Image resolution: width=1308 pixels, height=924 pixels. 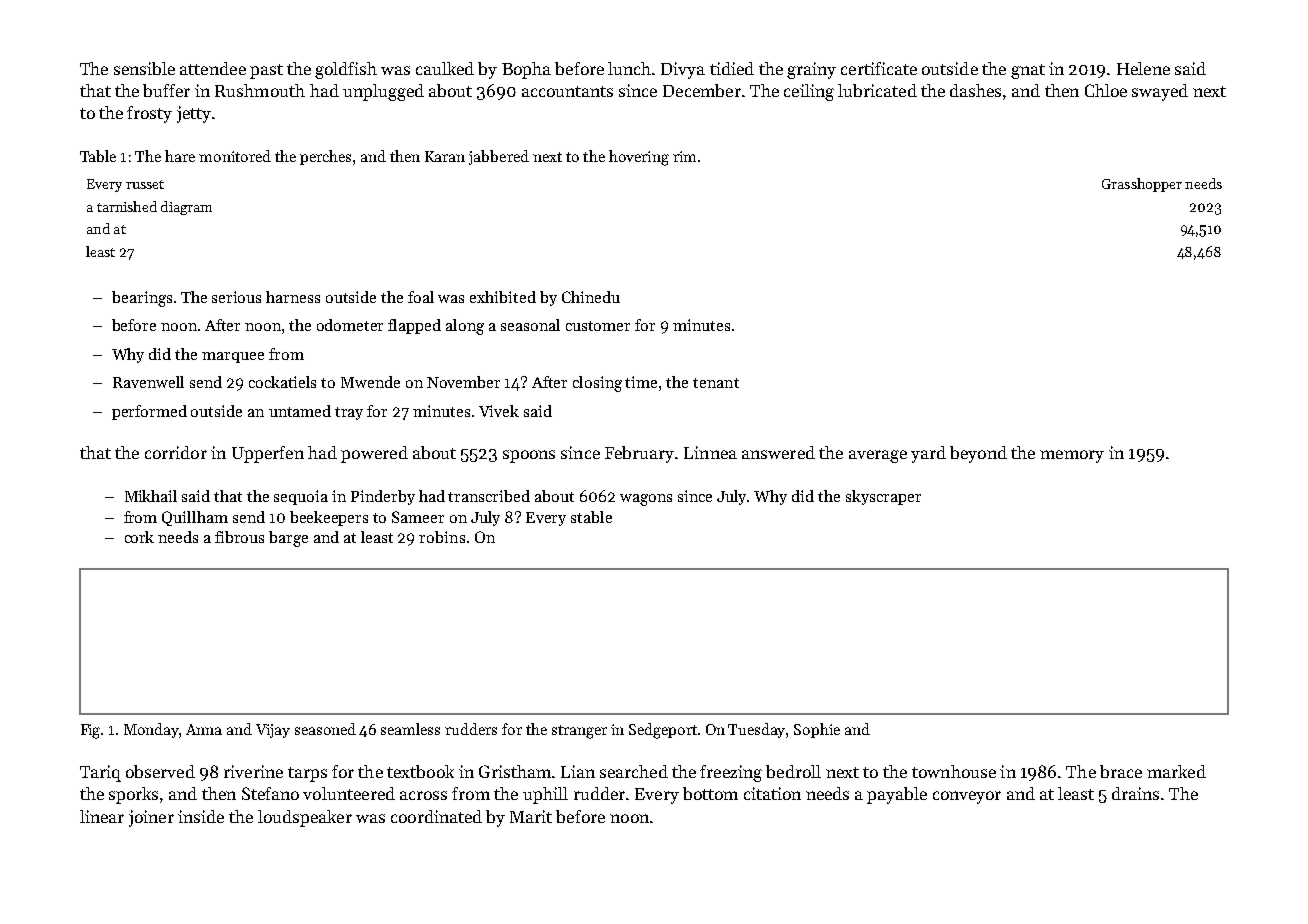 What do you see at coordinates (325, 729) in the page?
I see `seasoned` at bounding box center [325, 729].
